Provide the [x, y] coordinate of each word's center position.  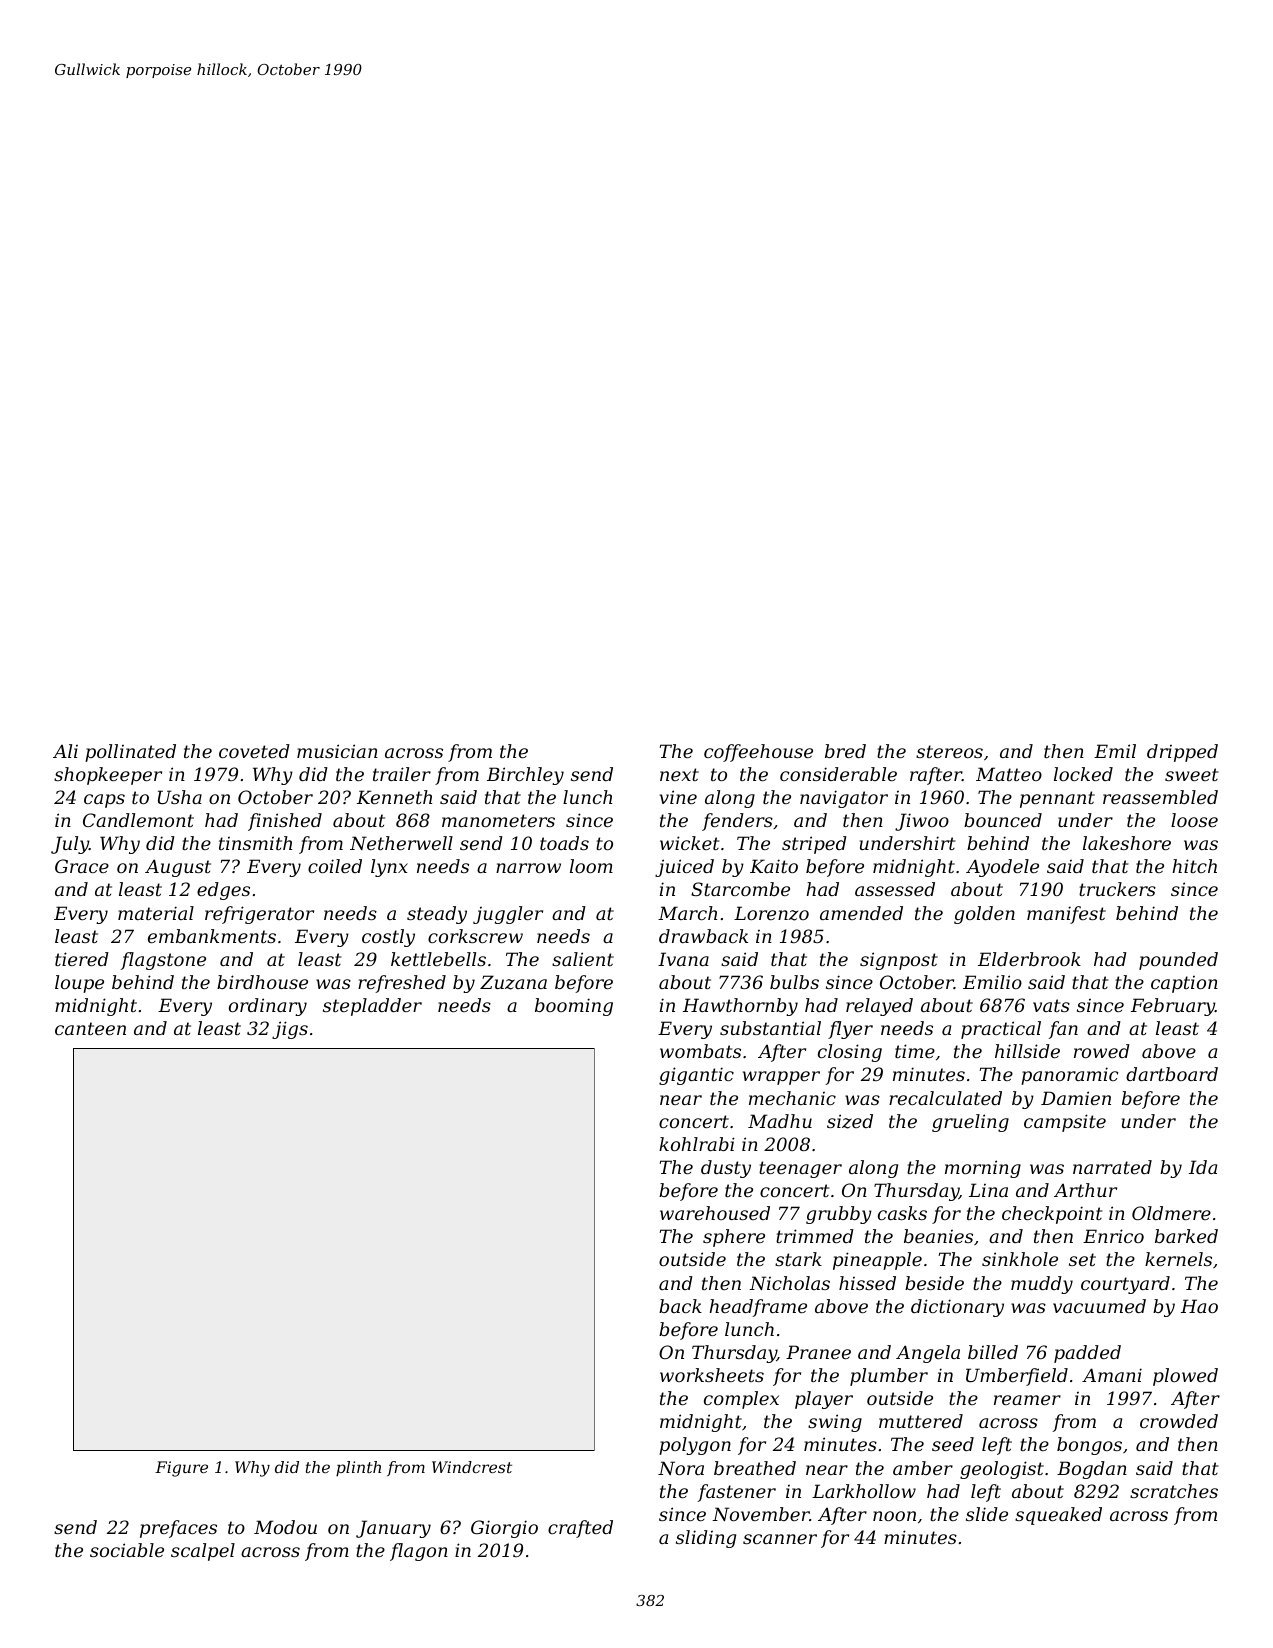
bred [845, 751]
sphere [734, 1238]
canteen [90, 1028]
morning [983, 1169]
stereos [949, 751]
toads [564, 843]
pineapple [877, 1261]
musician [337, 751]
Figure [181, 1469]
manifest [1066, 915]
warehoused [715, 1213]
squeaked [1058, 1516]
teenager [800, 1169]
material [156, 913]
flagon [419, 1552]
